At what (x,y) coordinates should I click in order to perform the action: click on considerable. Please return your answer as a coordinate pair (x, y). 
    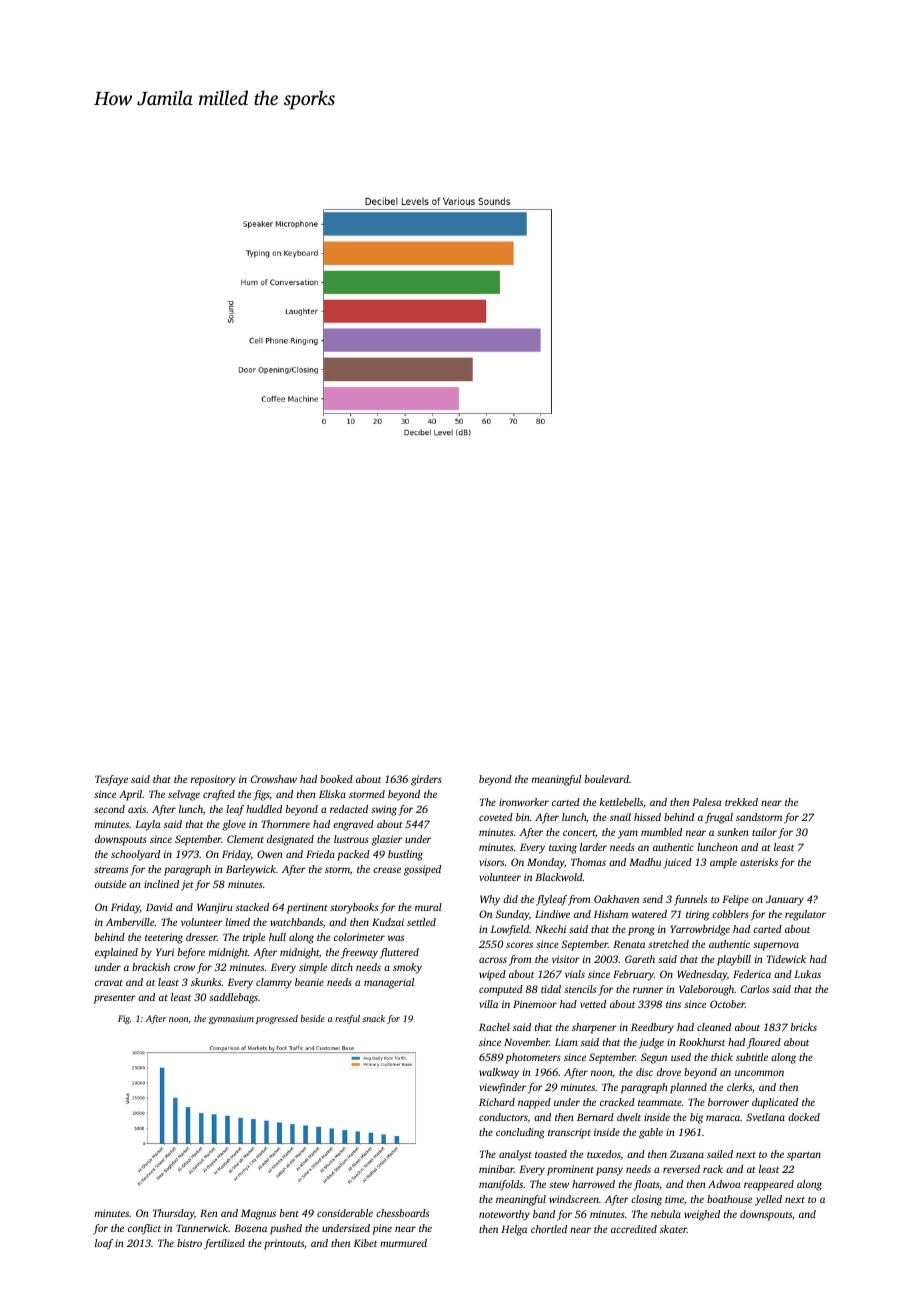
    Looking at the image, I should click on (345, 1213).
